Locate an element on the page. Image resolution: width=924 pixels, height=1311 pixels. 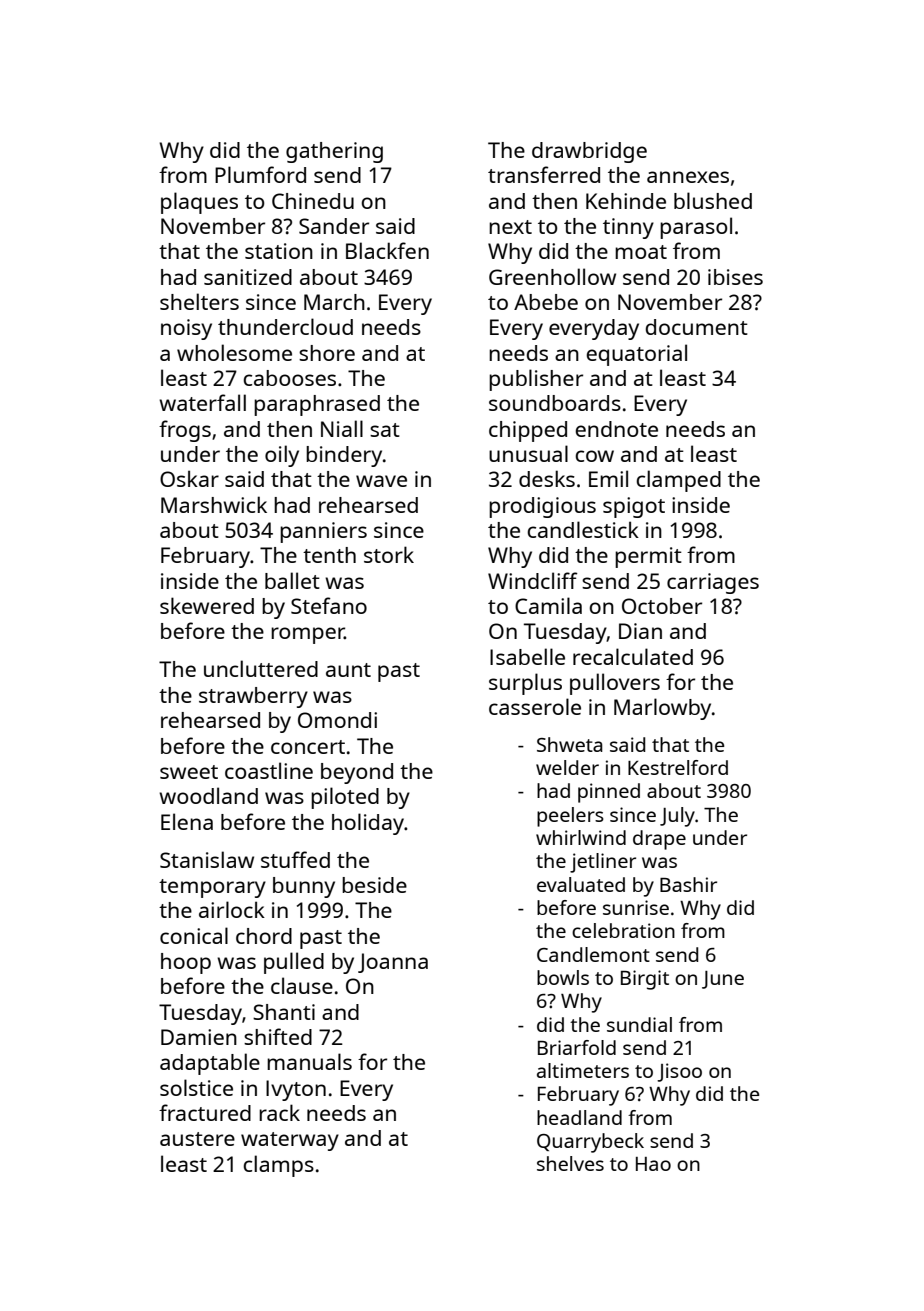
whirlwind is located at coordinates (581, 837).
